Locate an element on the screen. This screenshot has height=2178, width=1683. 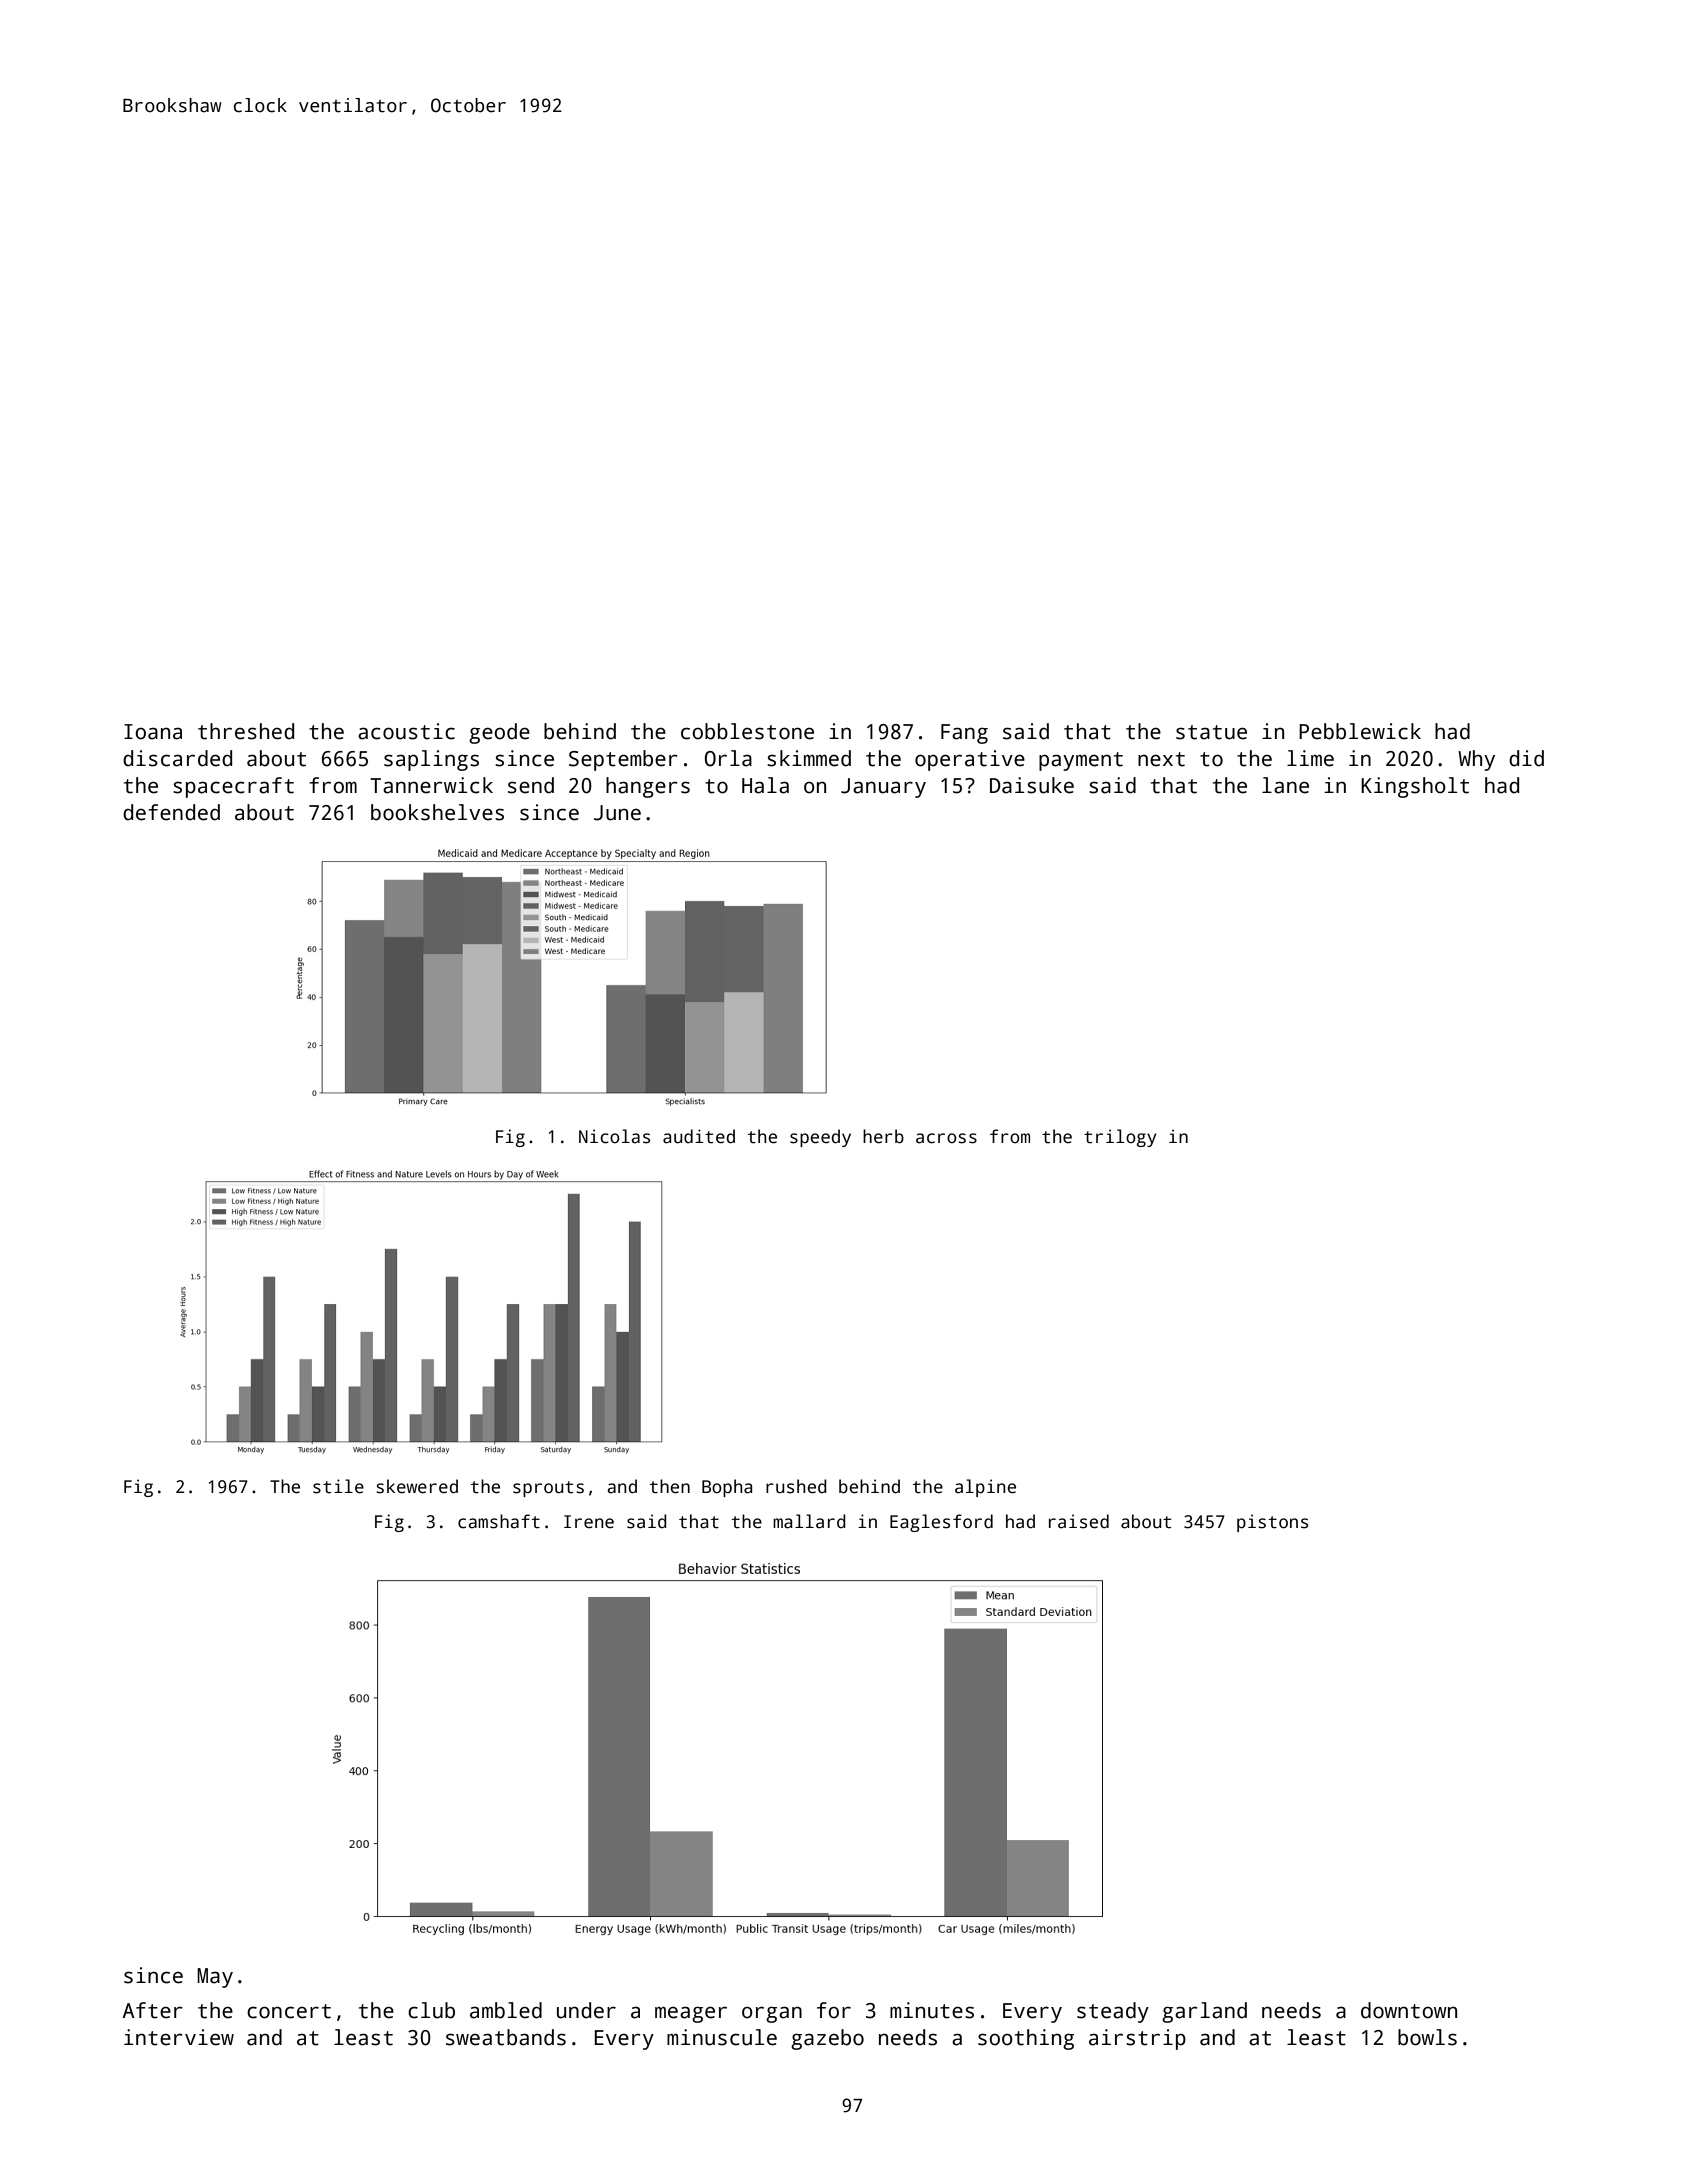
raised is located at coordinates (1079, 1521).
